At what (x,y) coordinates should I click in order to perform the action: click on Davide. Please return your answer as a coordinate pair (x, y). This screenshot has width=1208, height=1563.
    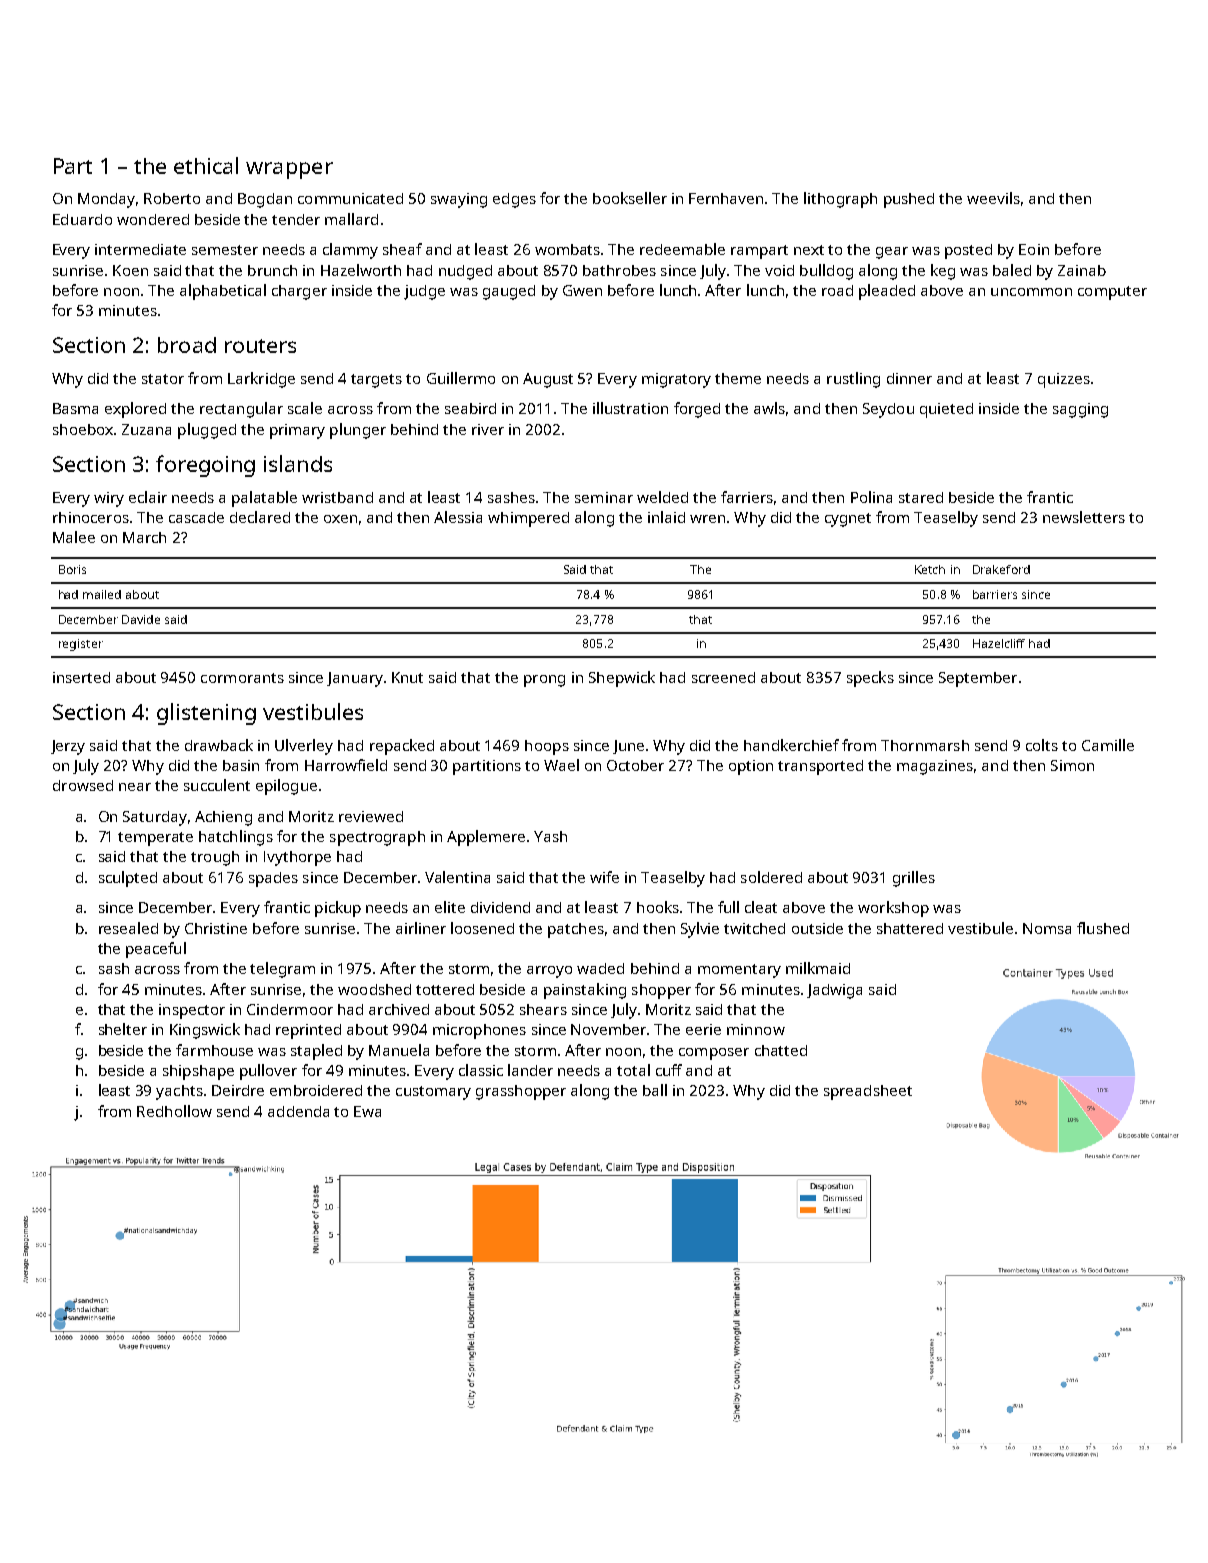
    Looking at the image, I should click on (141, 619).
